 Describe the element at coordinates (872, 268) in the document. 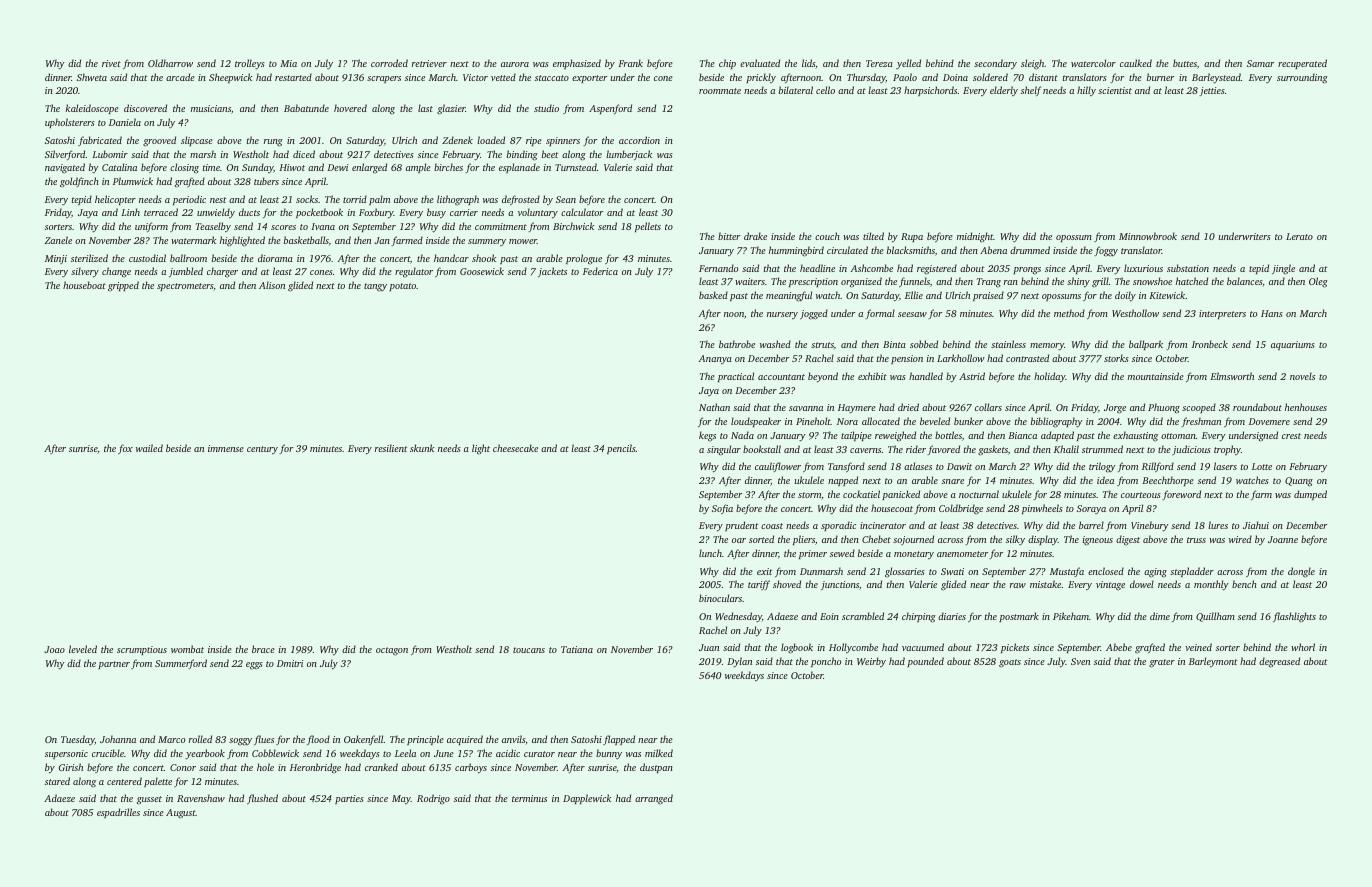

I see `Ashcombe` at that location.
